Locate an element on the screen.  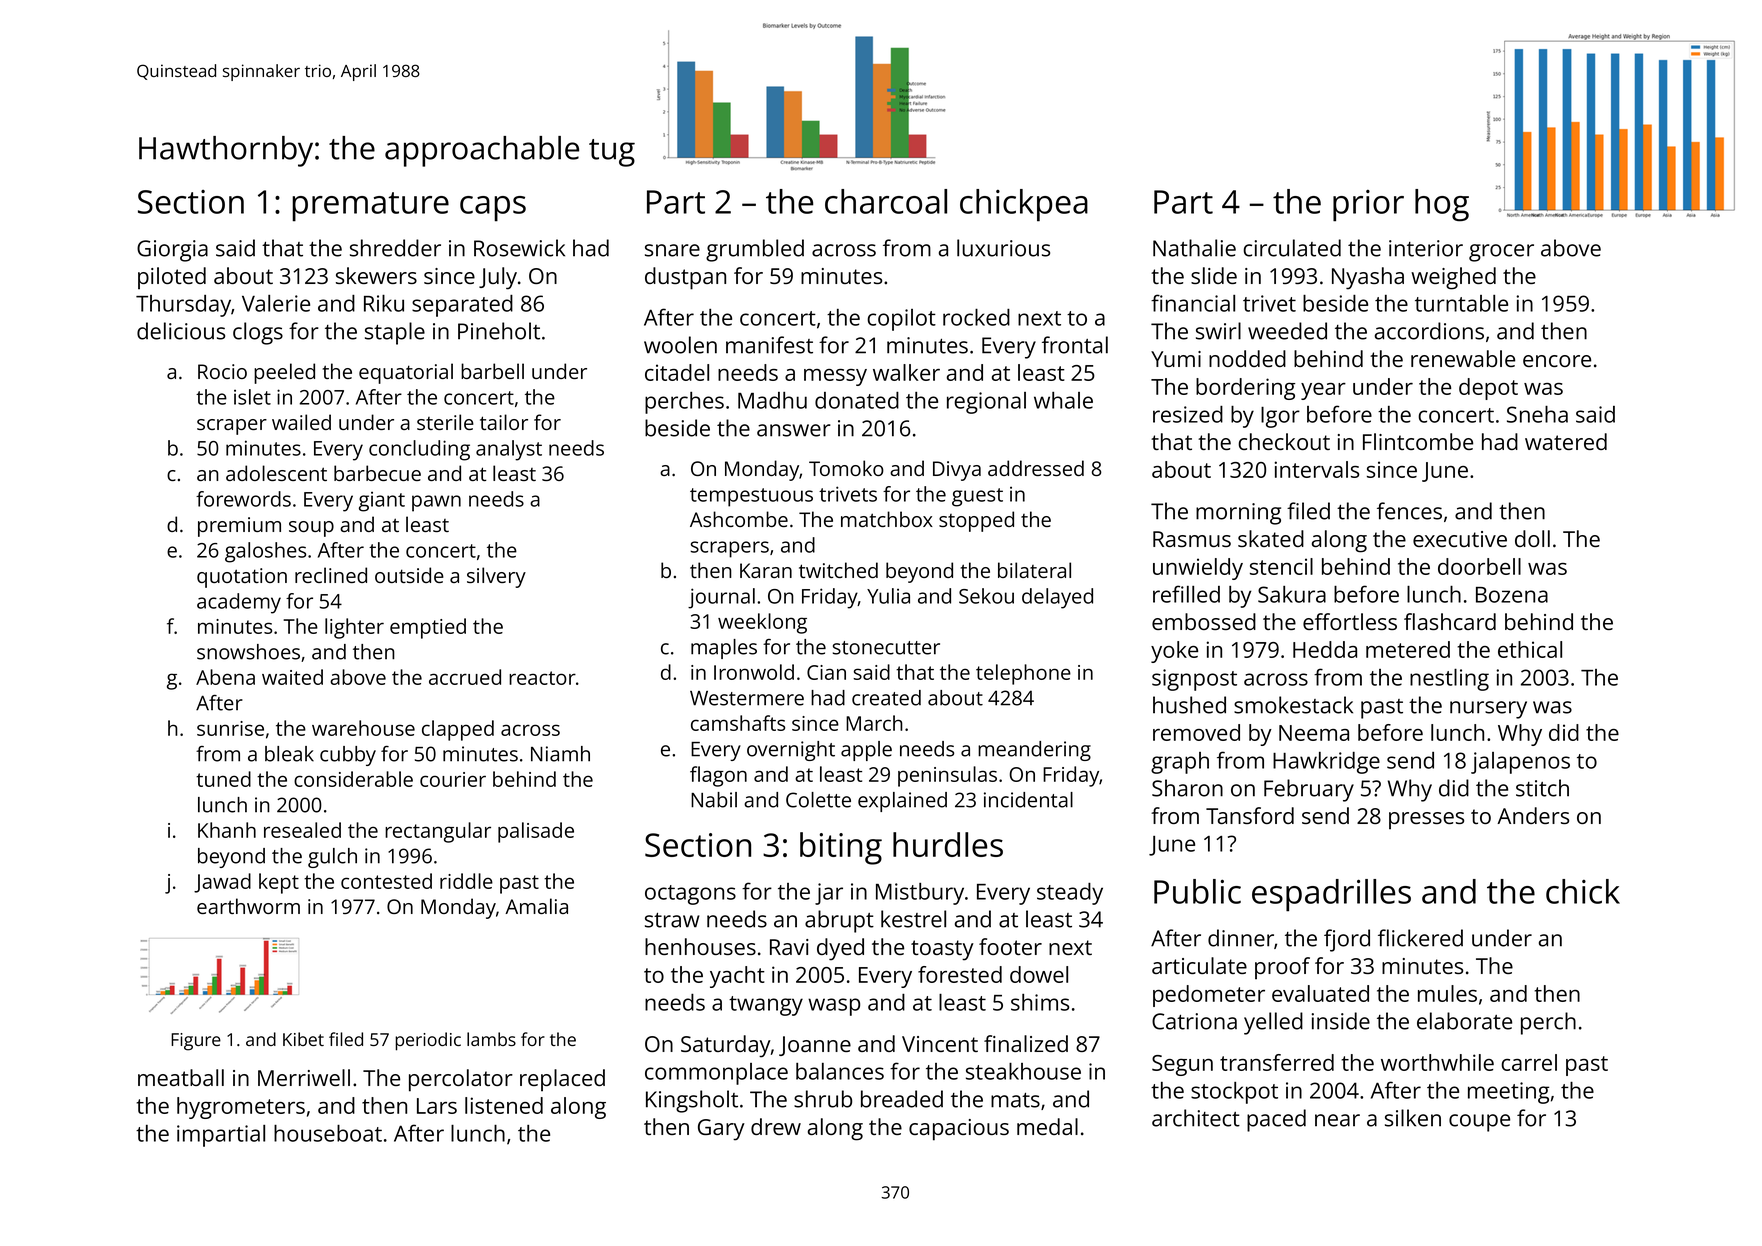
dyed is located at coordinates (840, 949).
